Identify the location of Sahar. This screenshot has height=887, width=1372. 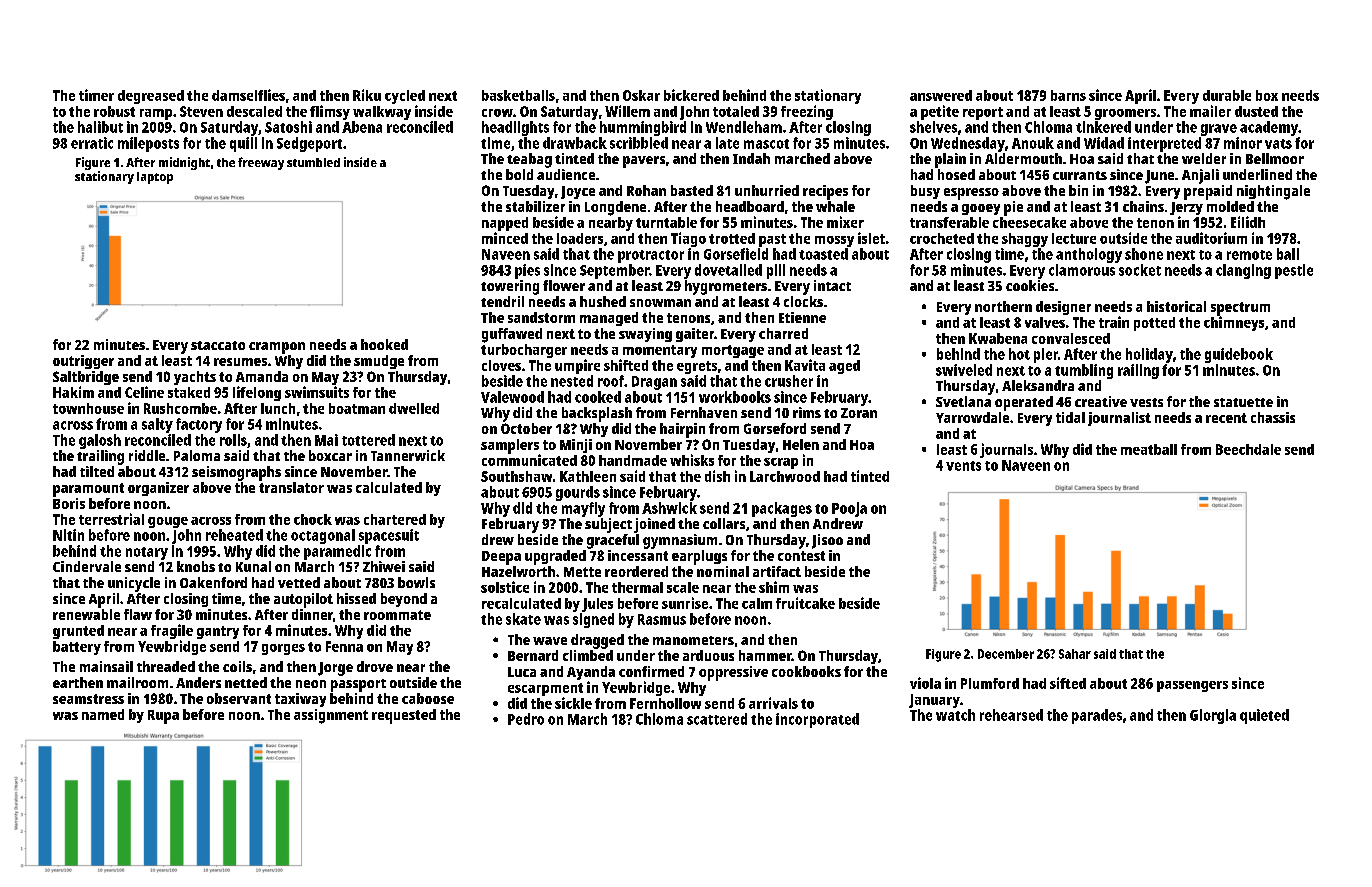
(1075, 654).
